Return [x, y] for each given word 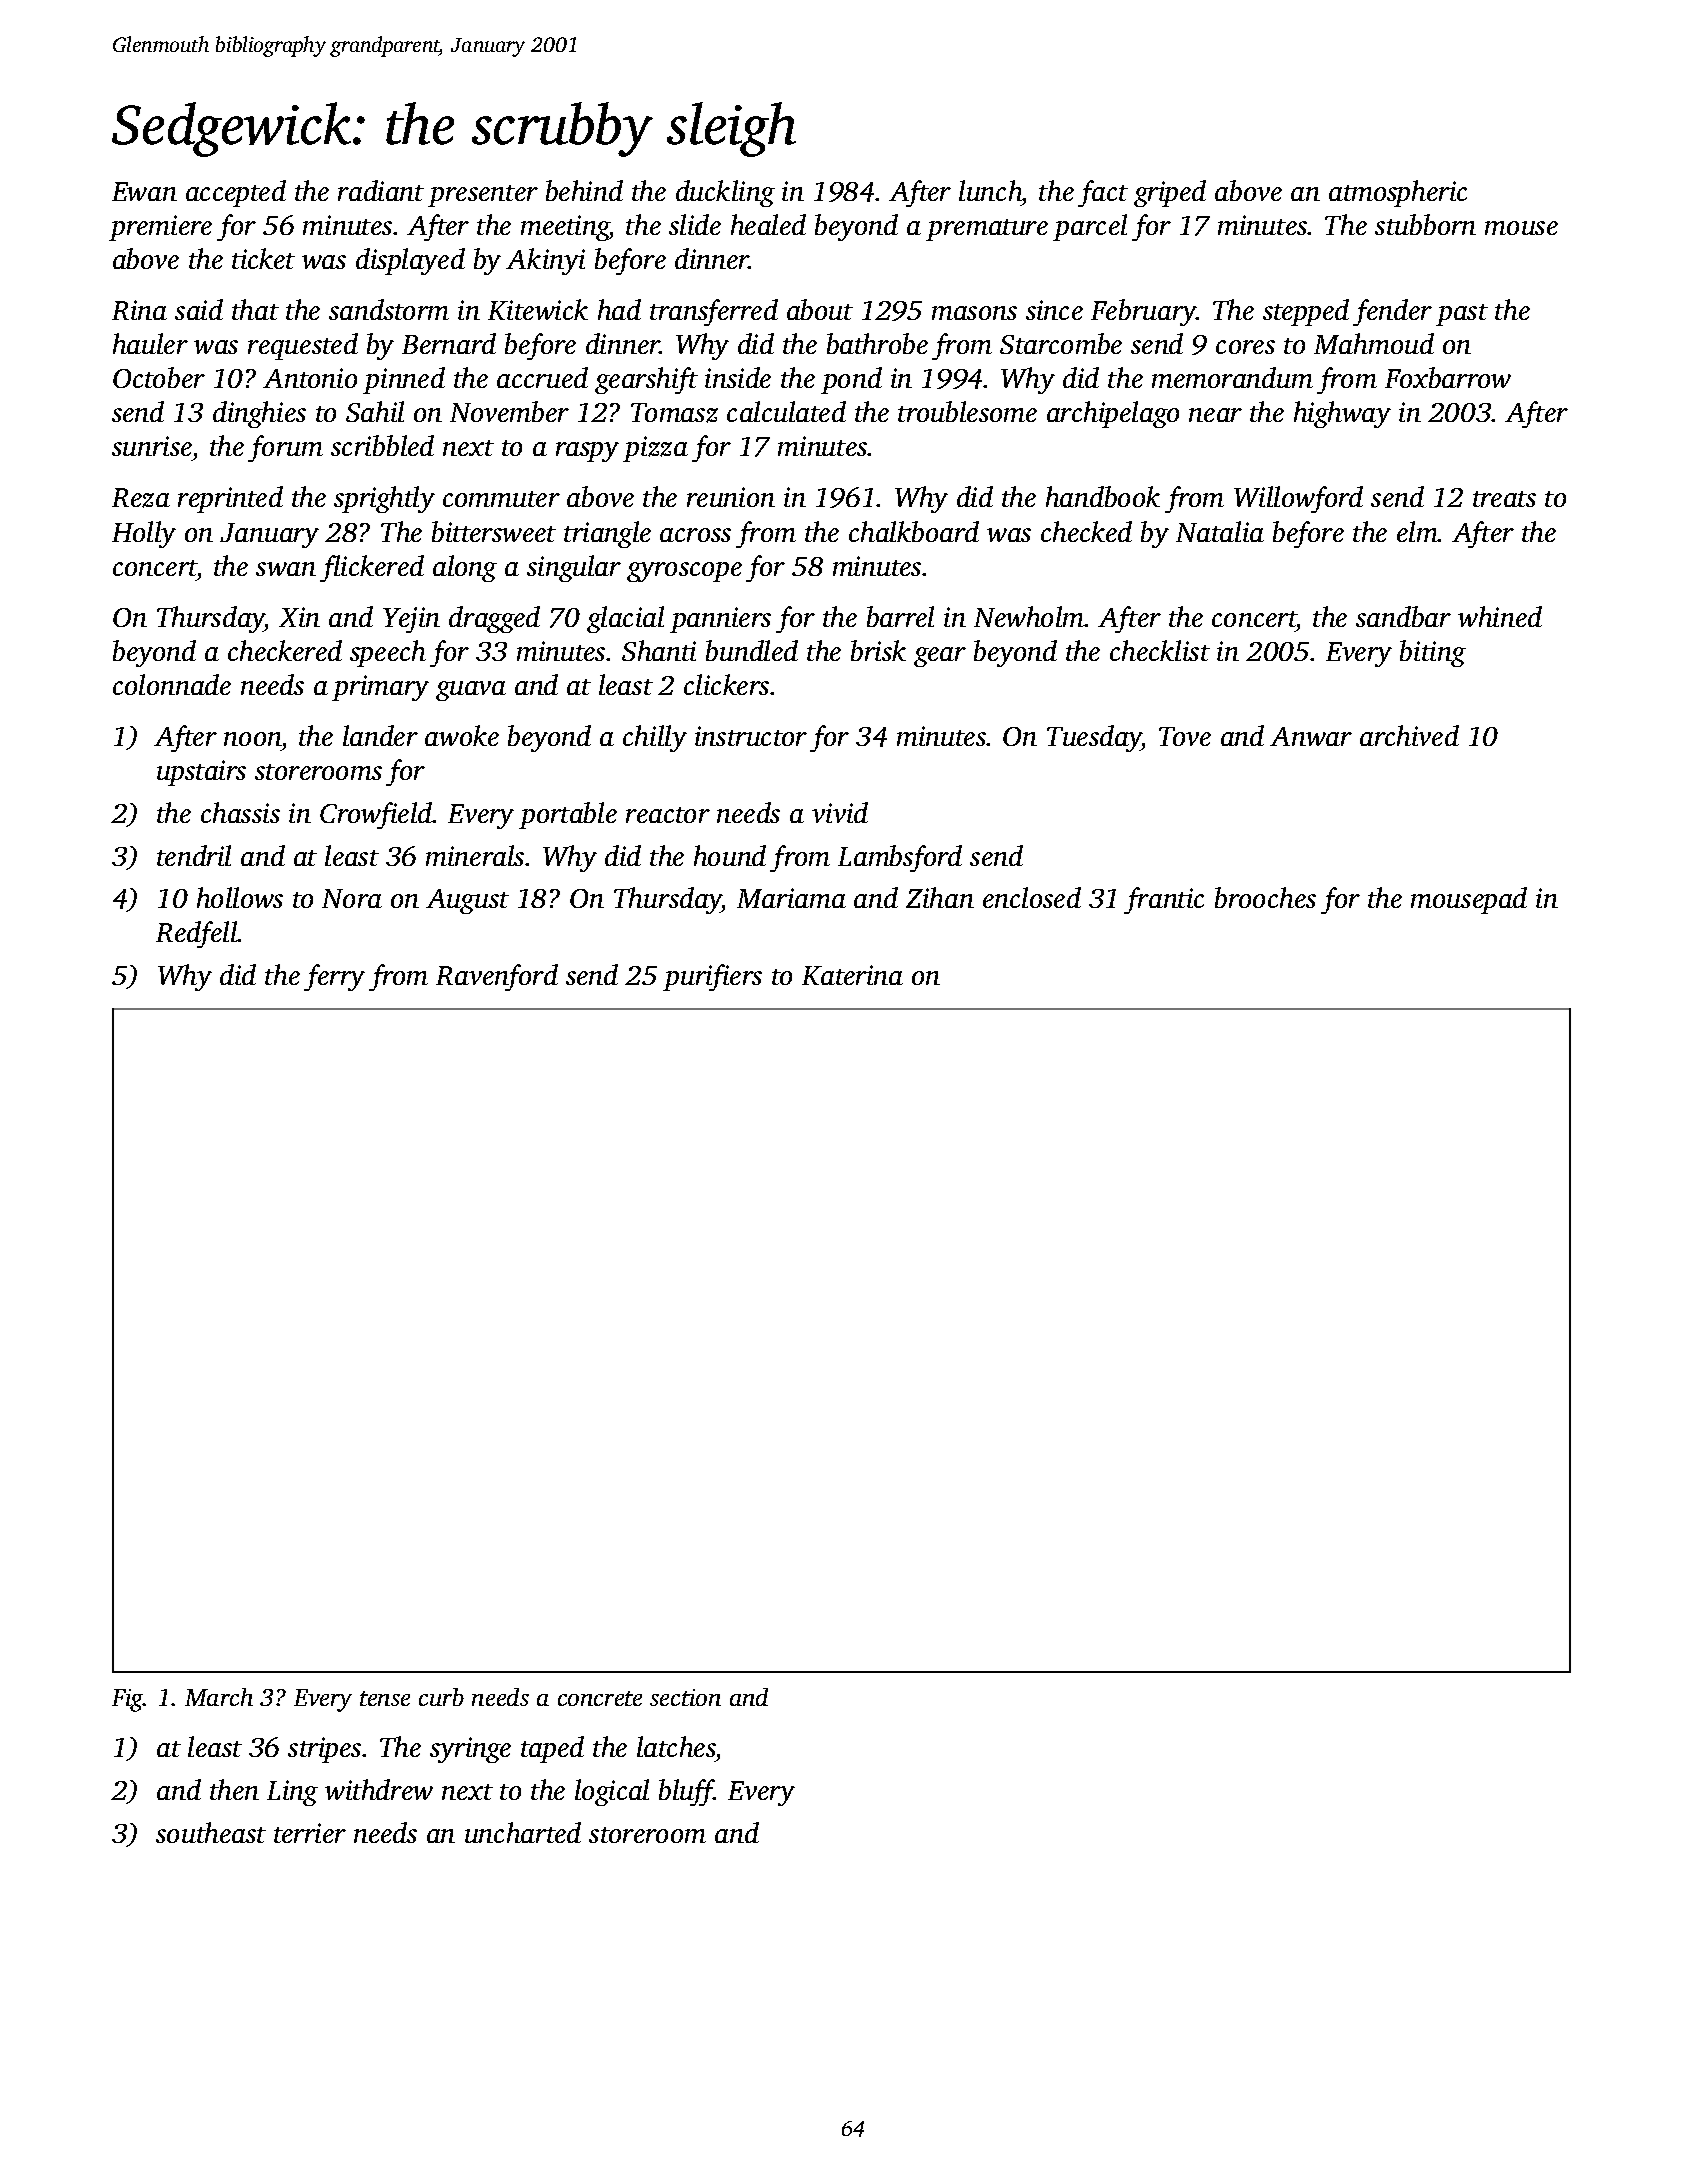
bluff [687, 1792]
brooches [1265, 897]
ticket [263, 258]
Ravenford [497, 977]
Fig [128, 1700]
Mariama [791, 898]
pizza [655, 449]
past [1462, 315]
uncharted [523, 1832]
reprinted [230, 499]
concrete [600, 1698]
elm [1417, 531]
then [234, 1789]
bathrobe [877, 343]
